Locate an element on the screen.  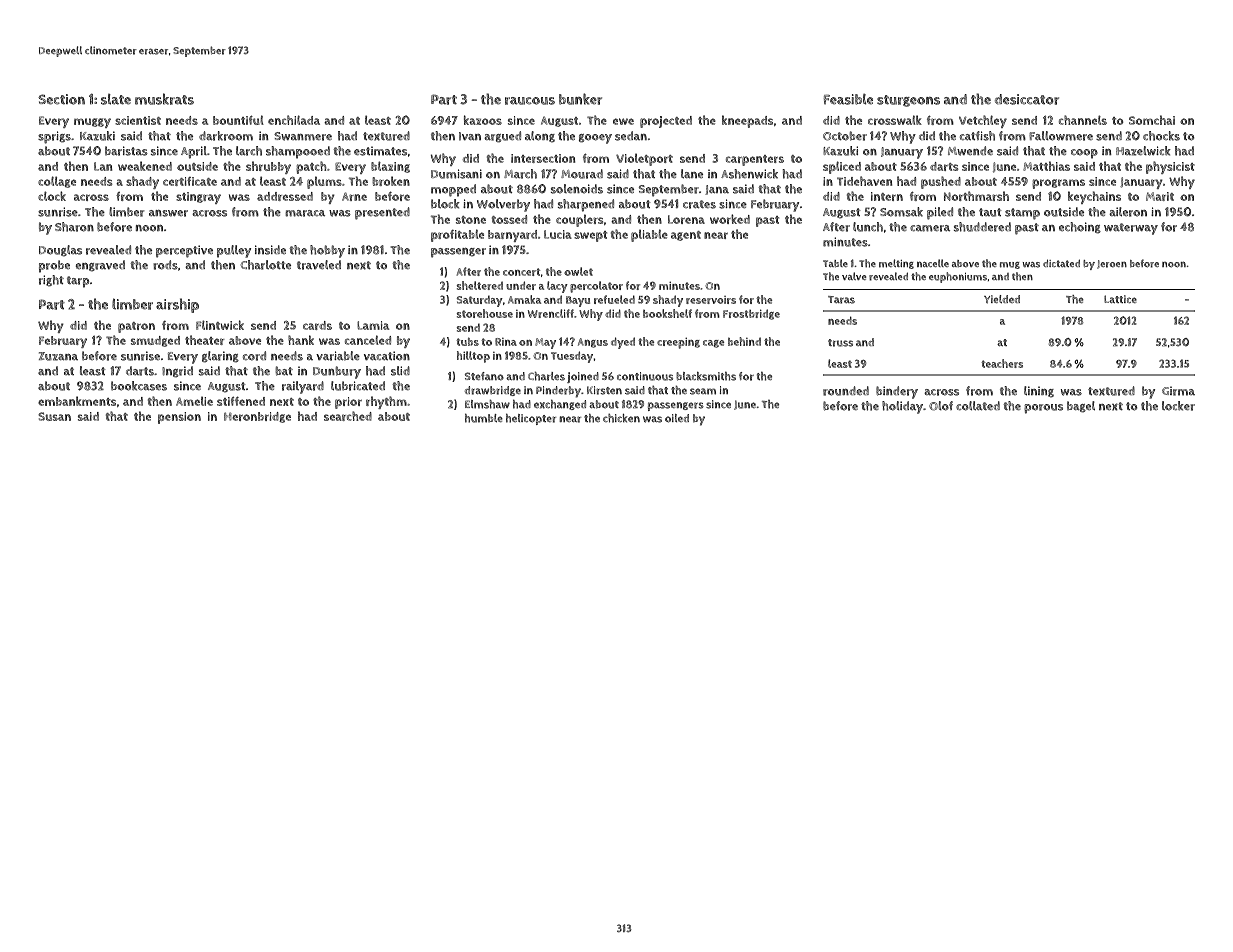
slate is located at coordinates (116, 99).
